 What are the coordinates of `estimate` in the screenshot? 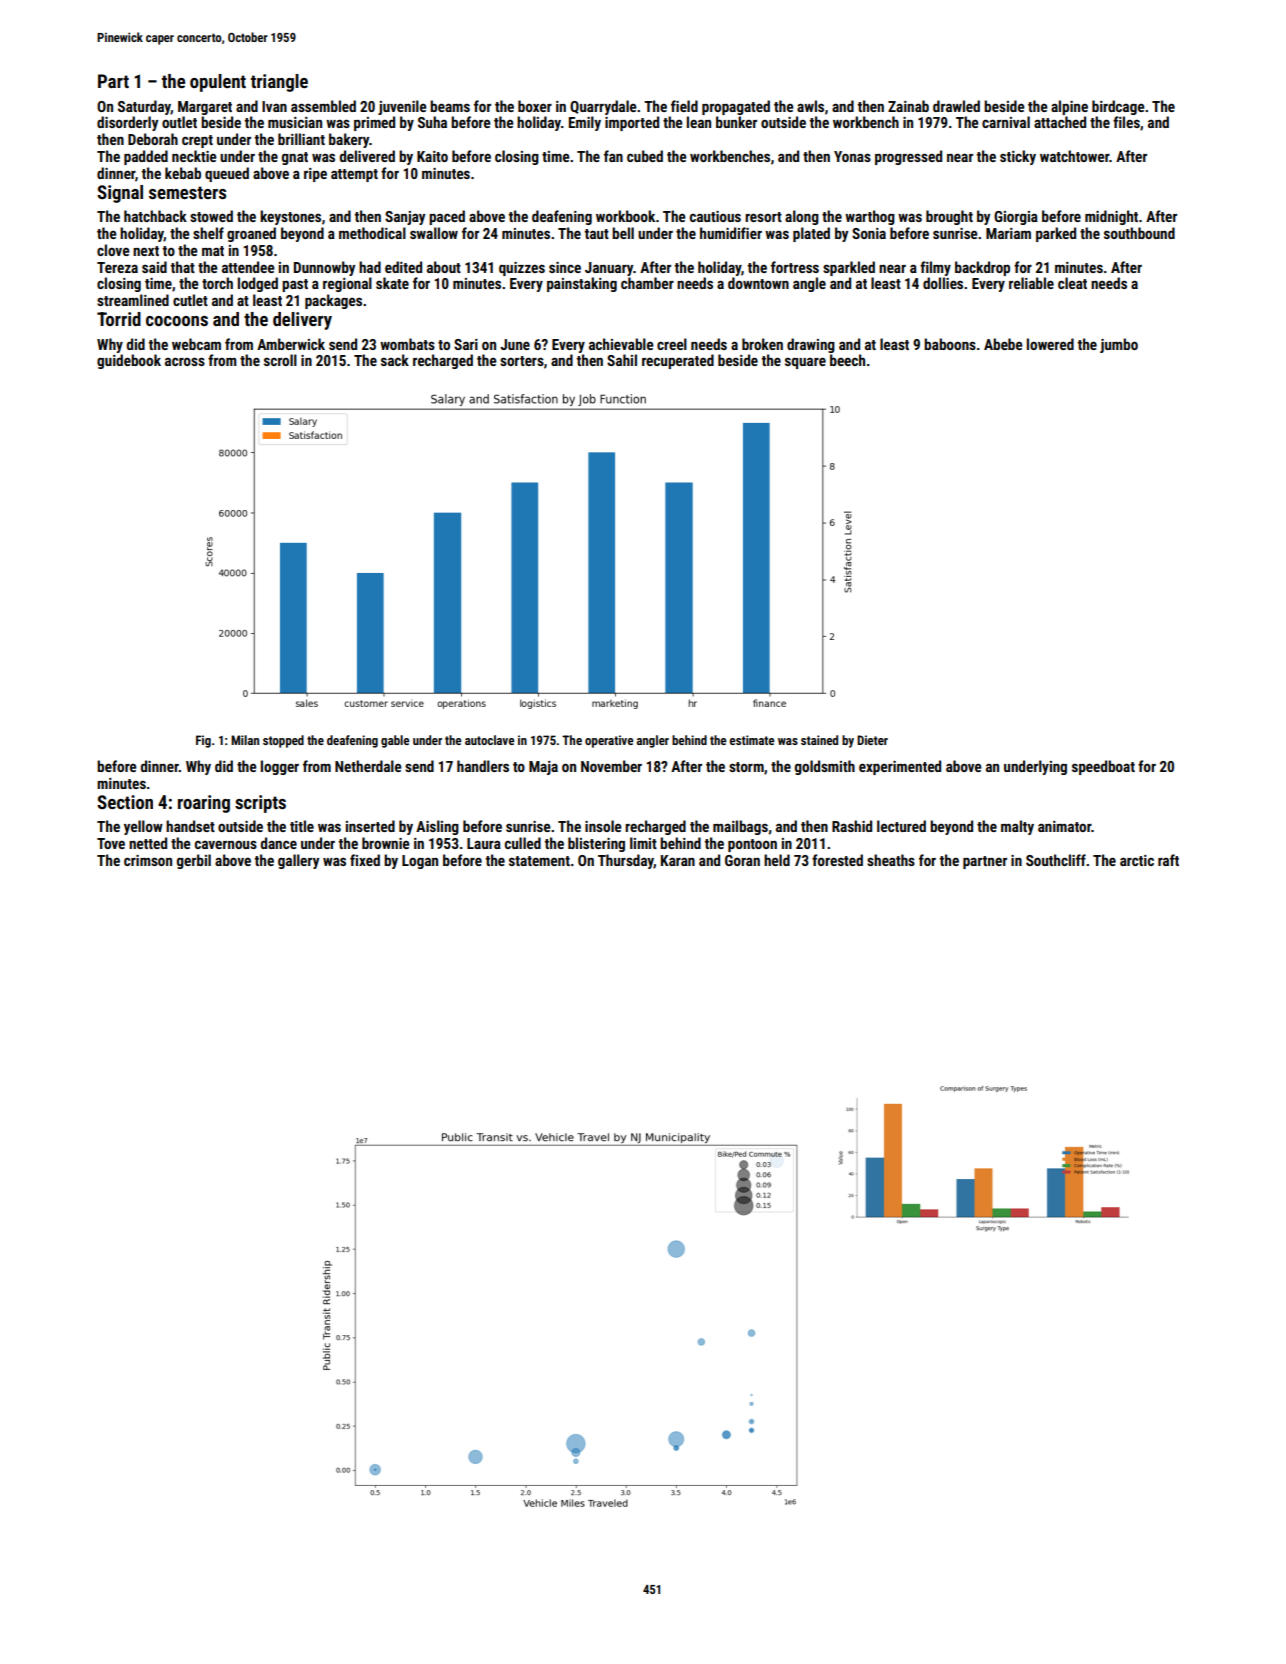 It's located at (751, 740).
